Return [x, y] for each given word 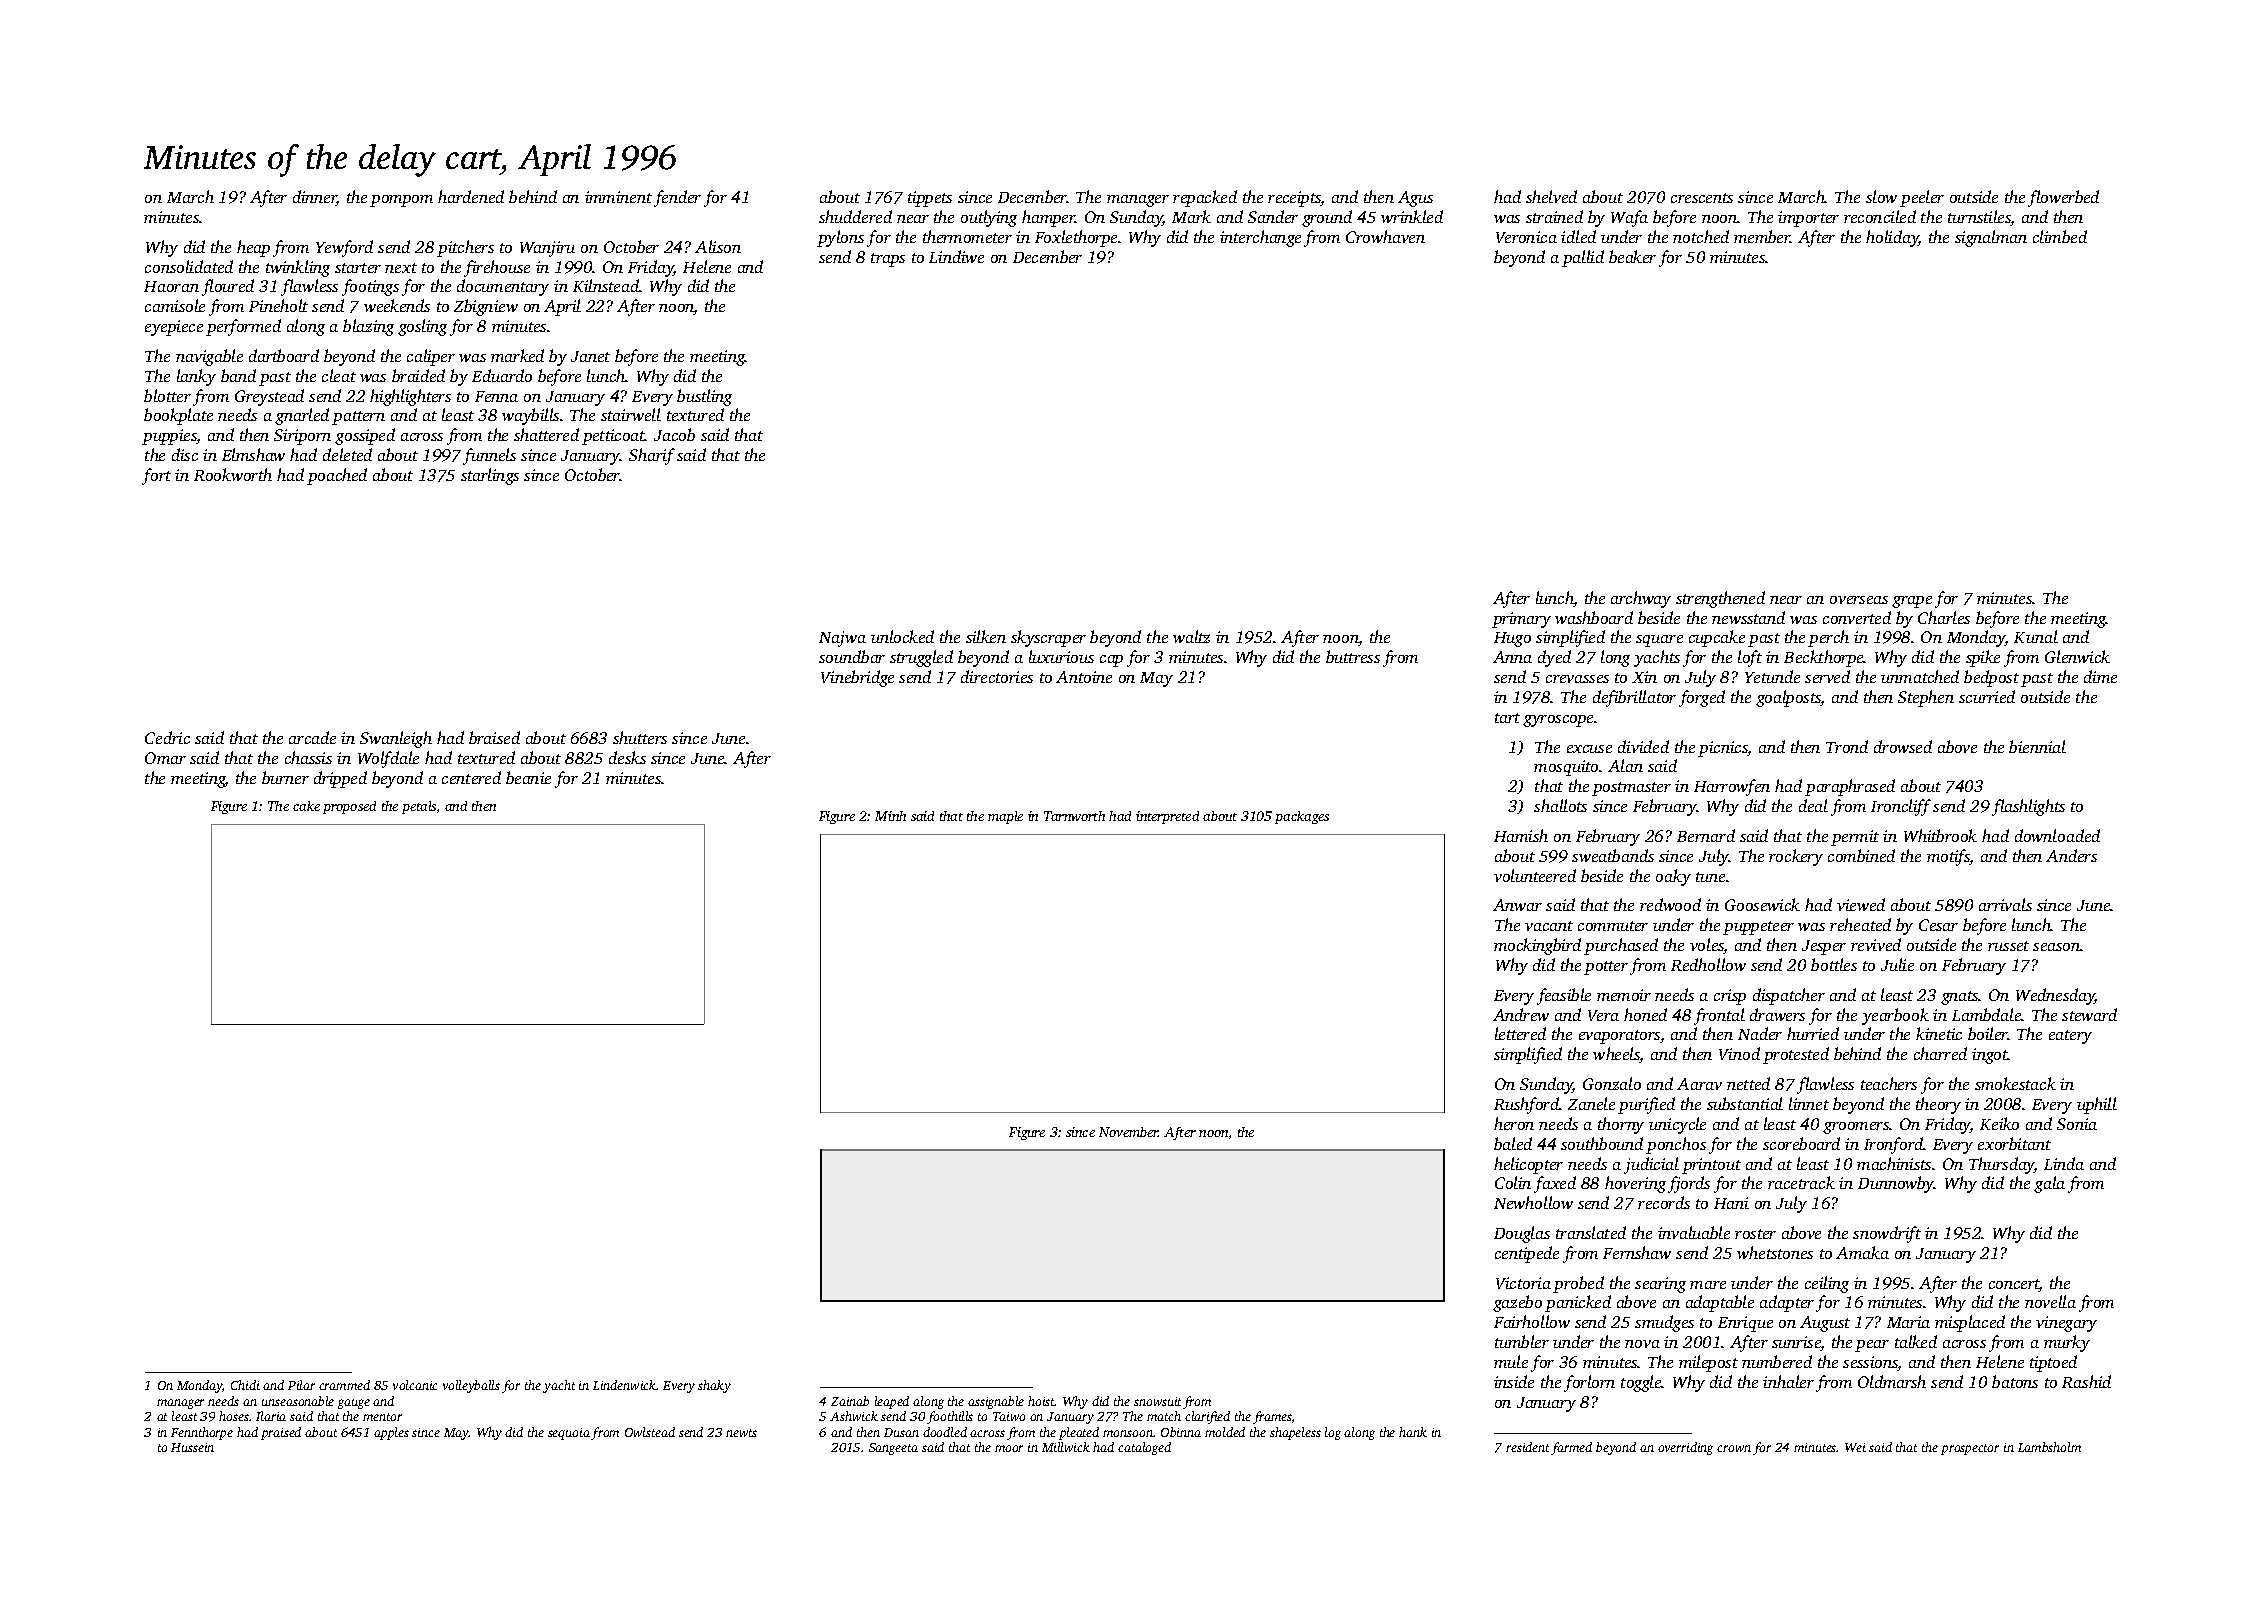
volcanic [415, 1385]
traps [888, 260]
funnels [489, 456]
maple [1005, 817]
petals [419, 807]
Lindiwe [956, 256]
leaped [892, 1402]
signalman [1991, 238]
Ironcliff [1901, 807]
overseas [1859, 600]
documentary [503, 287]
